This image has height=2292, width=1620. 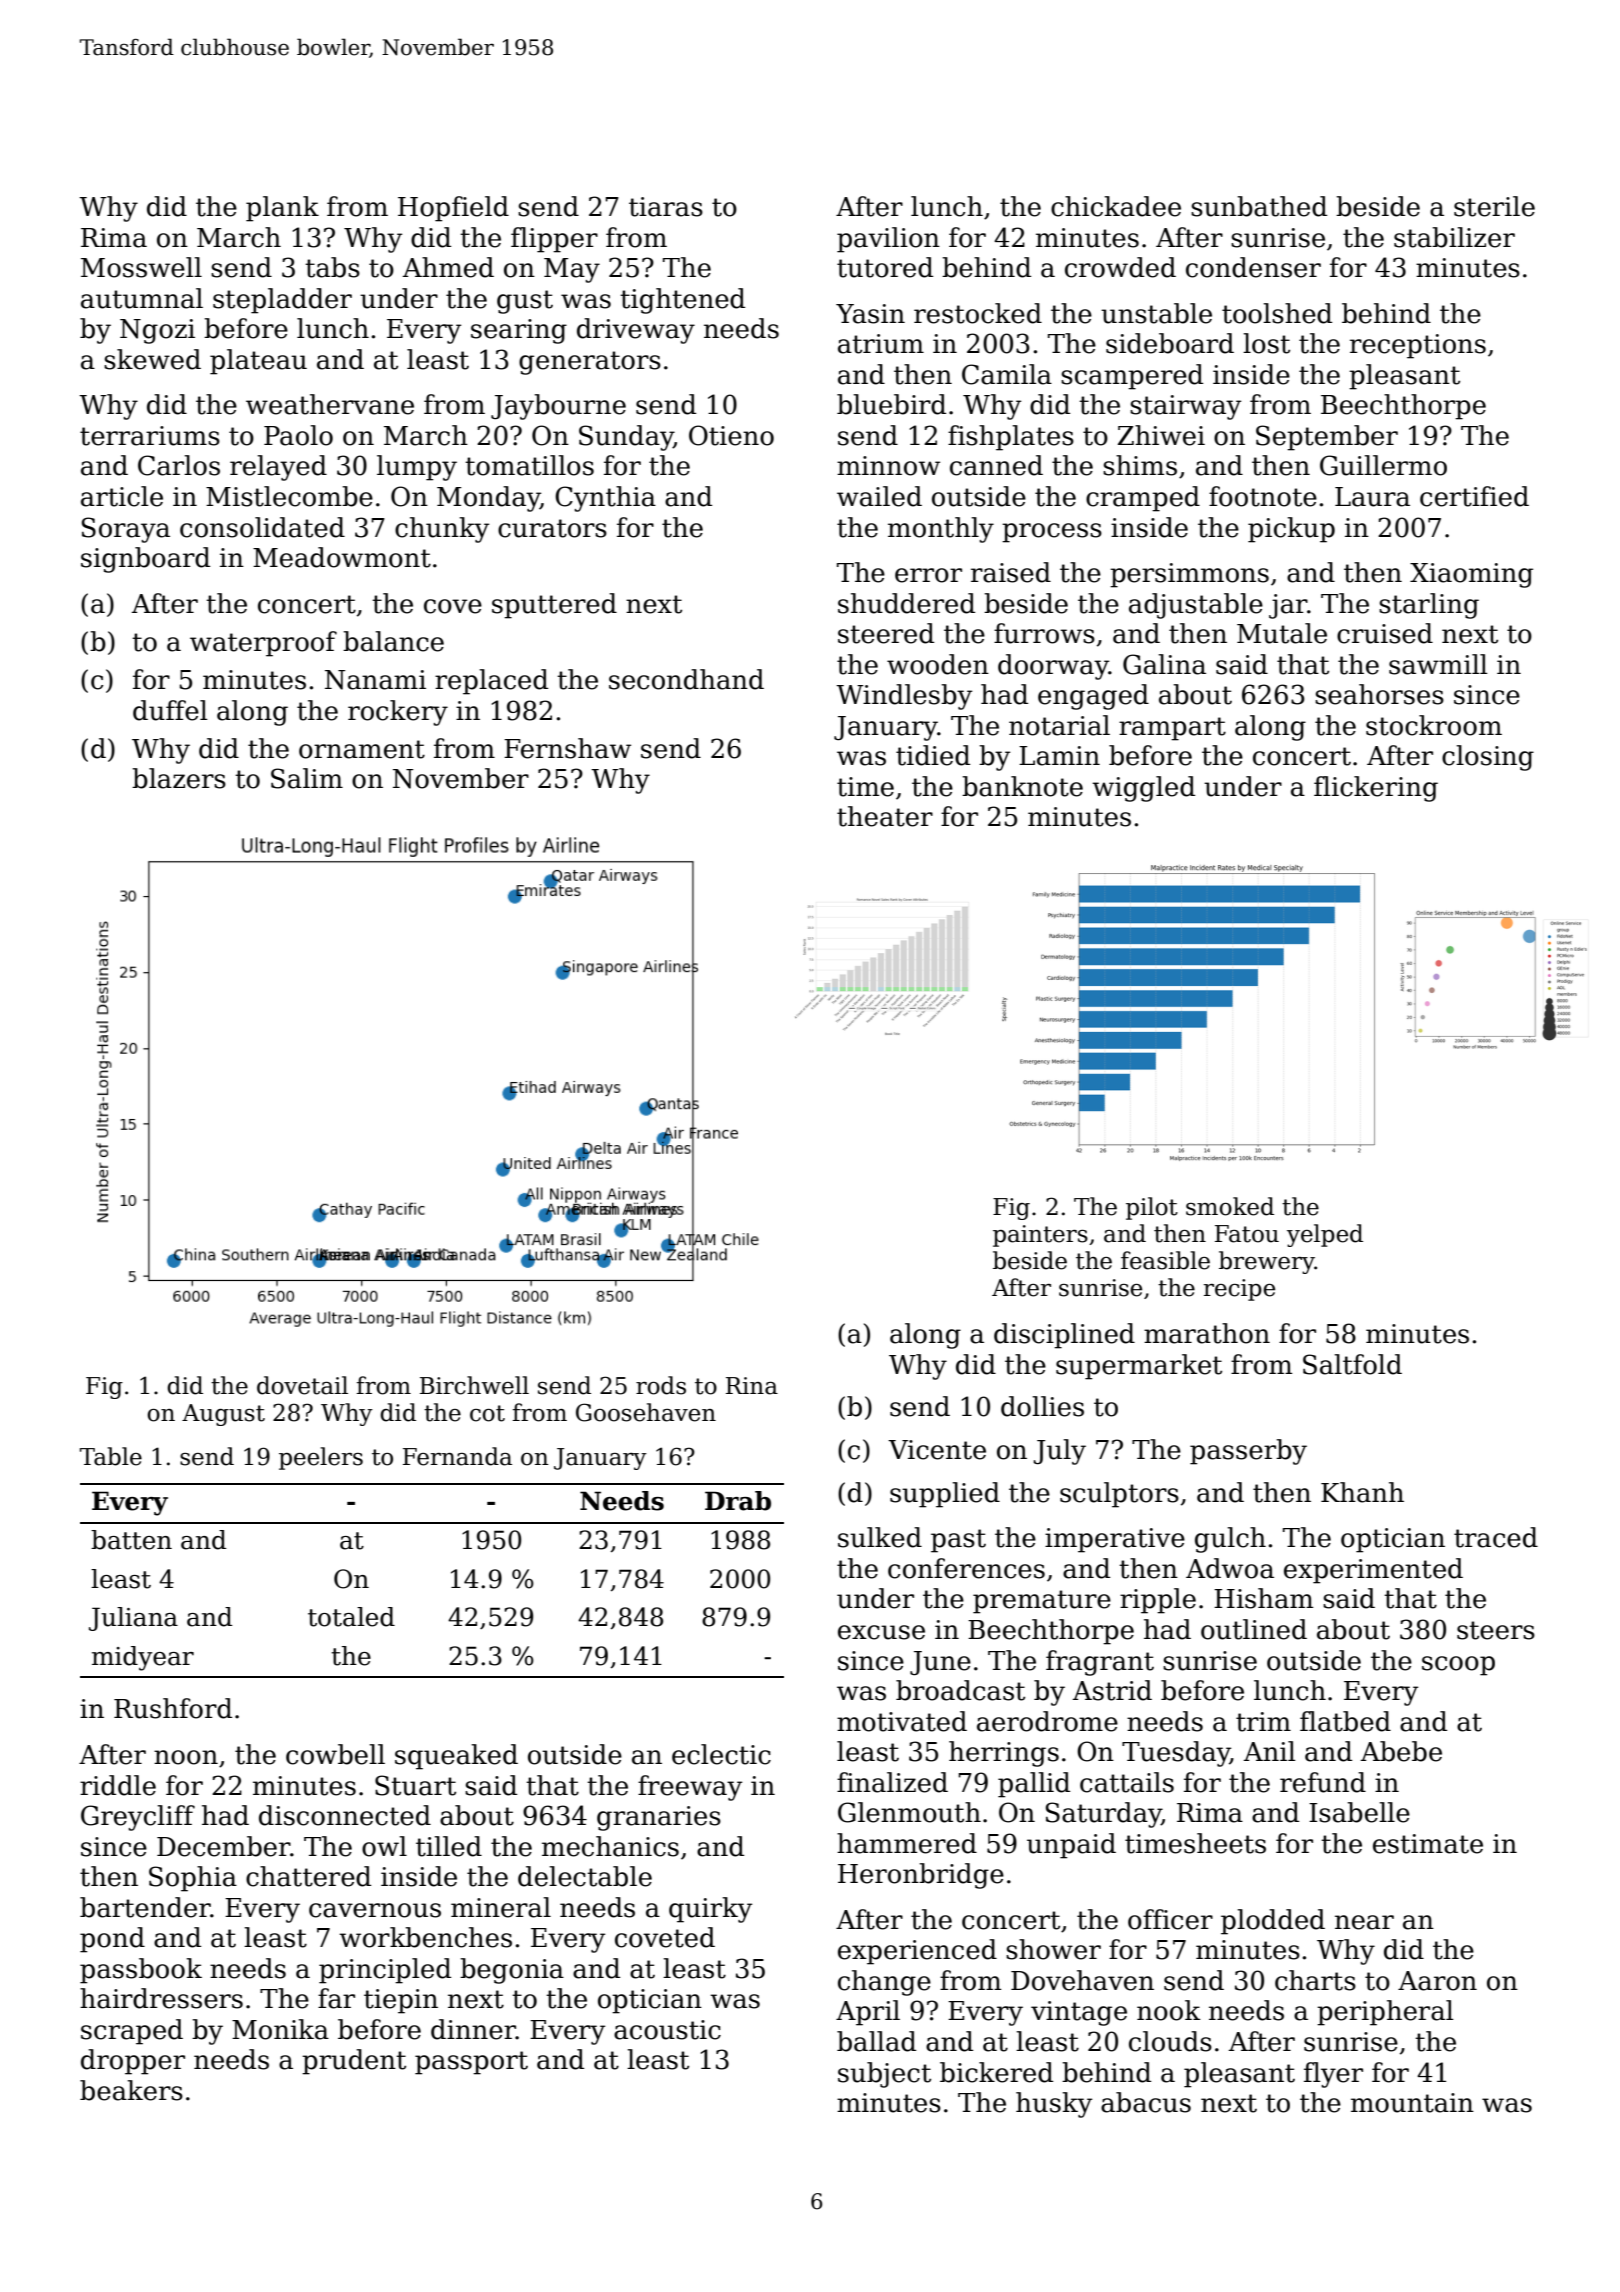 What do you see at coordinates (1325, 1235) in the image?
I see `yelped` at bounding box center [1325, 1235].
